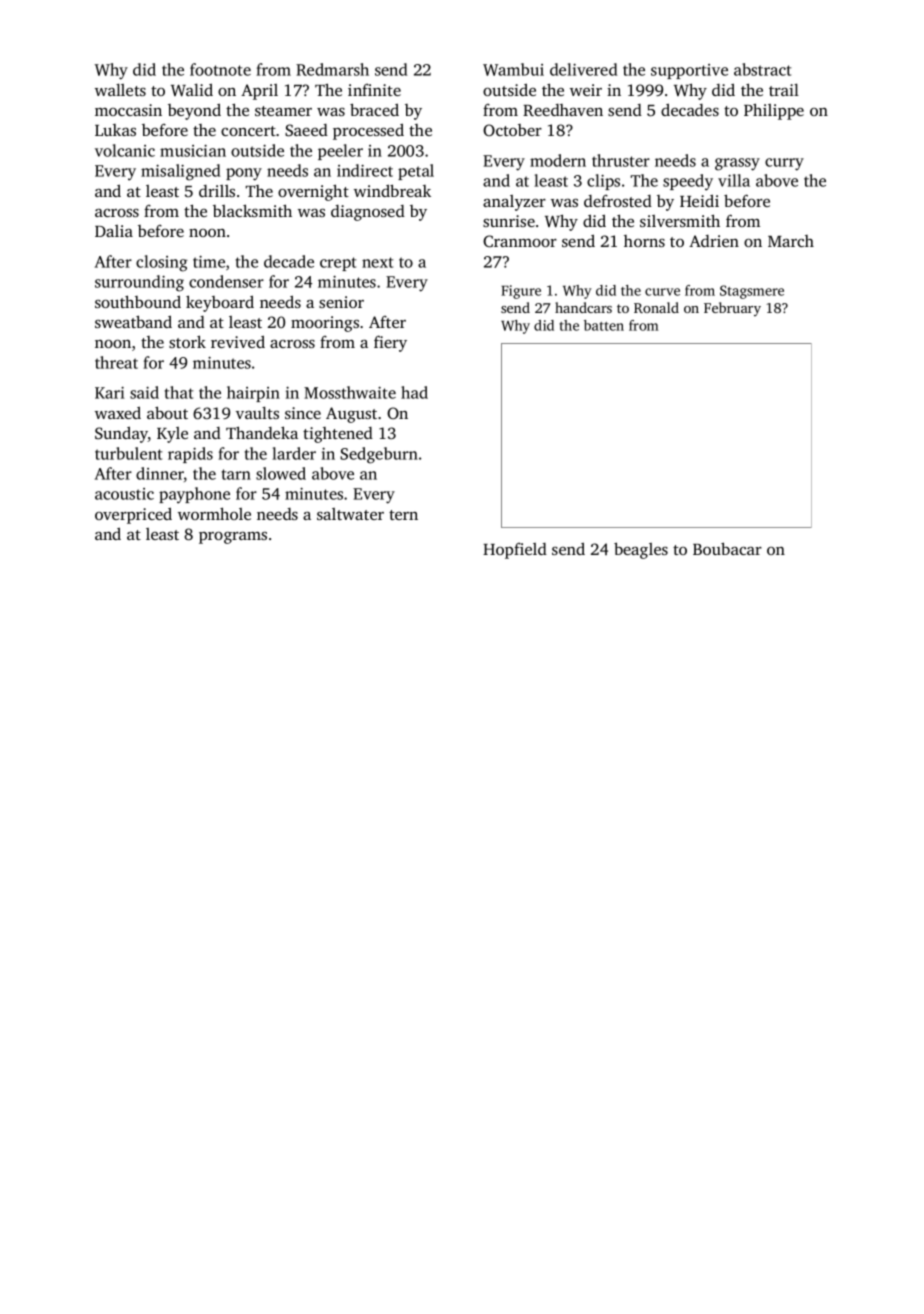 Image resolution: width=924 pixels, height=1314 pixels. What do you see at coordinates (332, 69) in the screenshot?
I see `Redmarsh` at bounding box center [332, 69].
